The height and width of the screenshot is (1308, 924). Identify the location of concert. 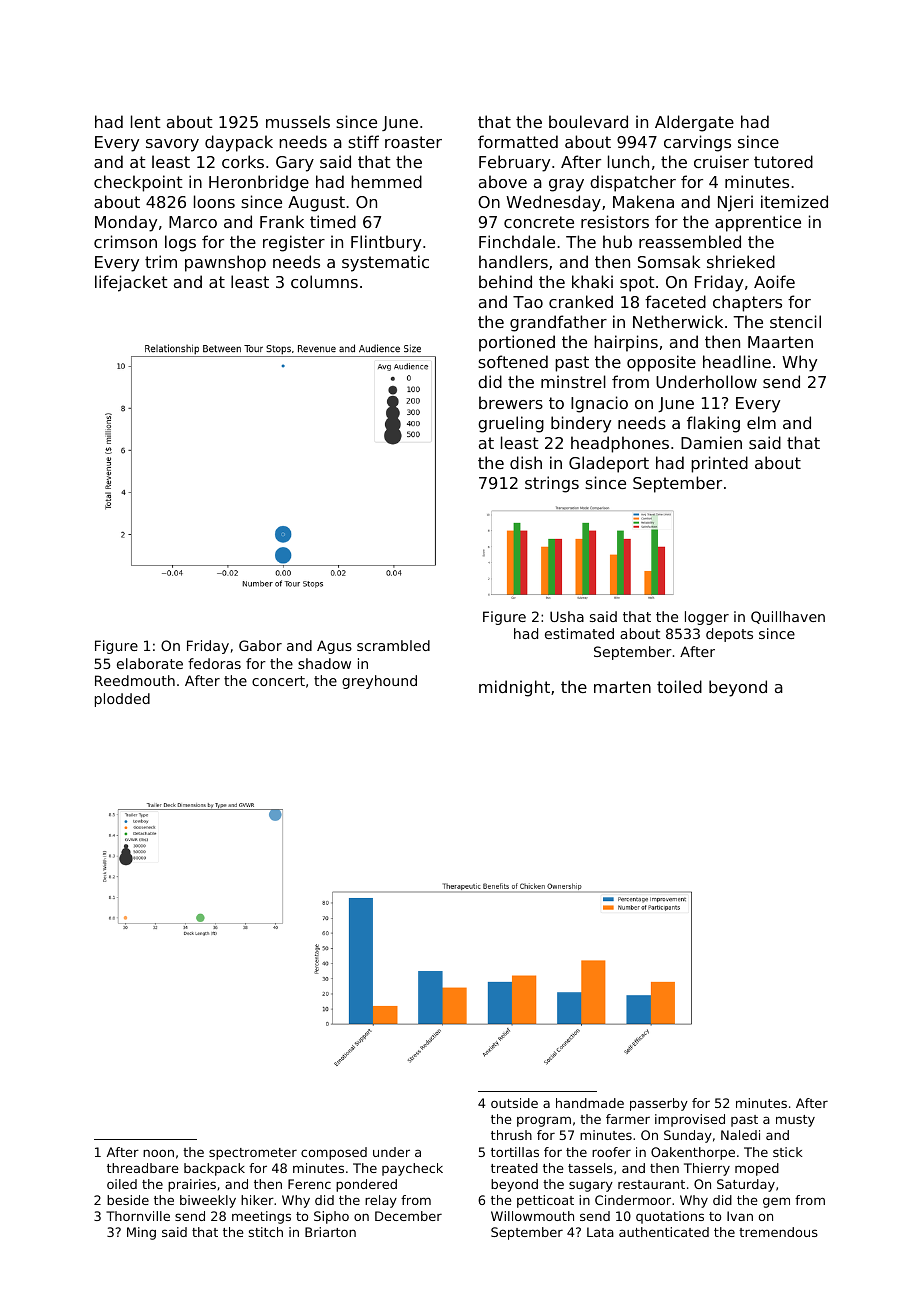
(278, 681).
